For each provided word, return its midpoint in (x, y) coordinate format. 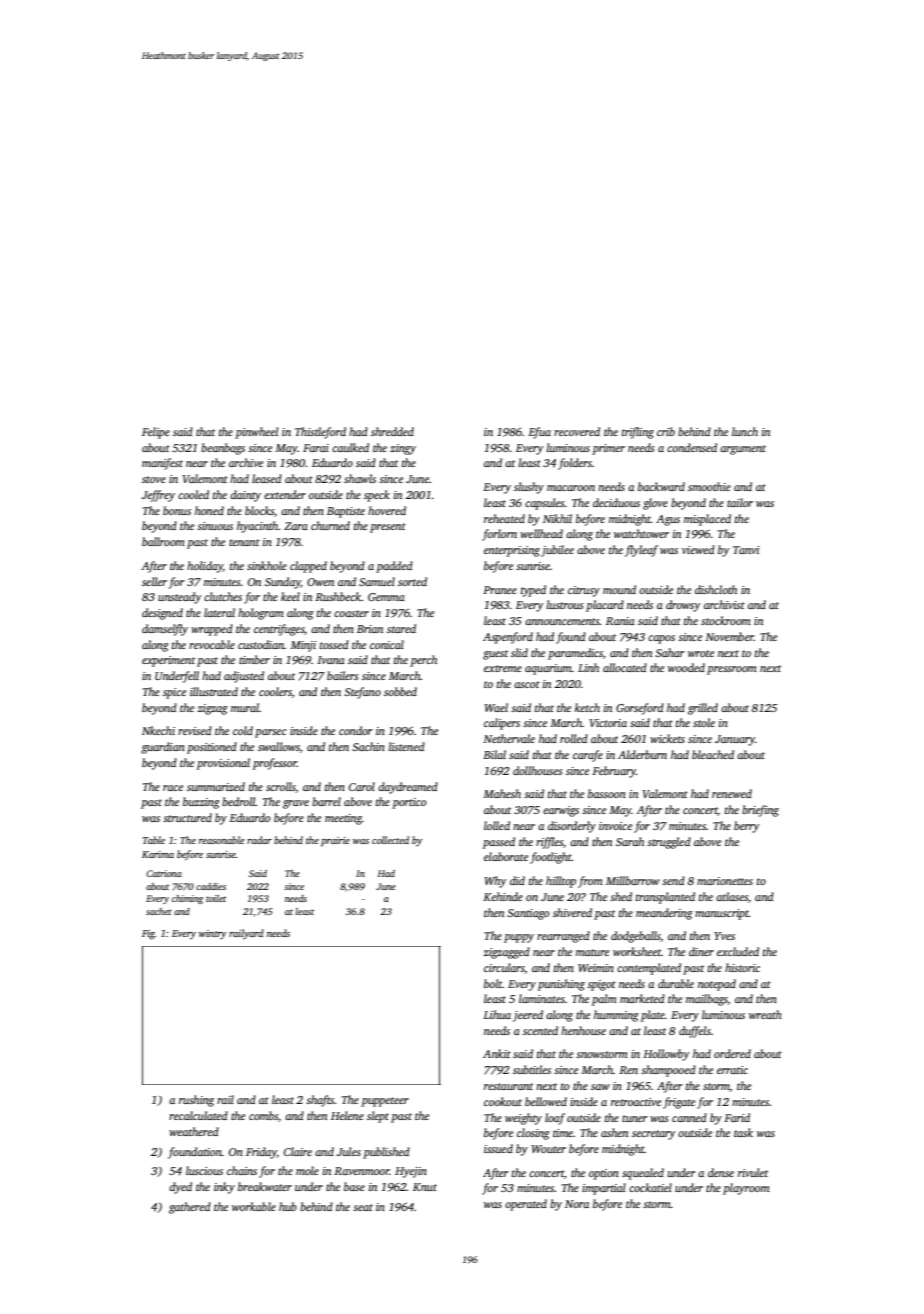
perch (423, 661)
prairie (335, 842)
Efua (539, 433)
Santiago (528, 914)
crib (666, 431)
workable (254, 1206)
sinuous (215, 526)
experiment (168, 661)
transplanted (665, 898)
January (735, 740)
